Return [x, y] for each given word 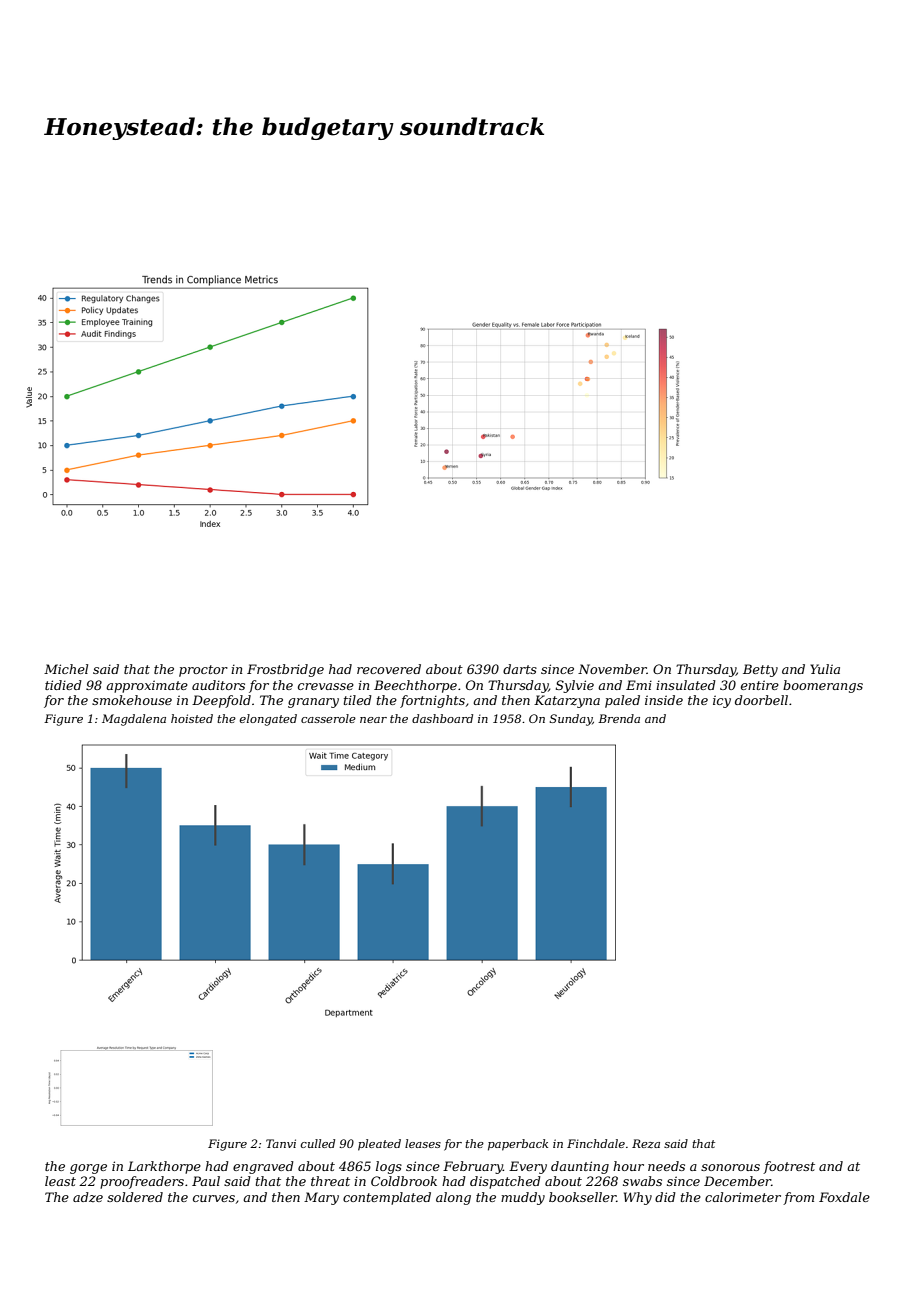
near [373, 720]
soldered [135, 1197]
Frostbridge [285, 670]
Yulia [825, 669]
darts [520, 669]
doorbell [761, 700]
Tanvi [281, 1143]
